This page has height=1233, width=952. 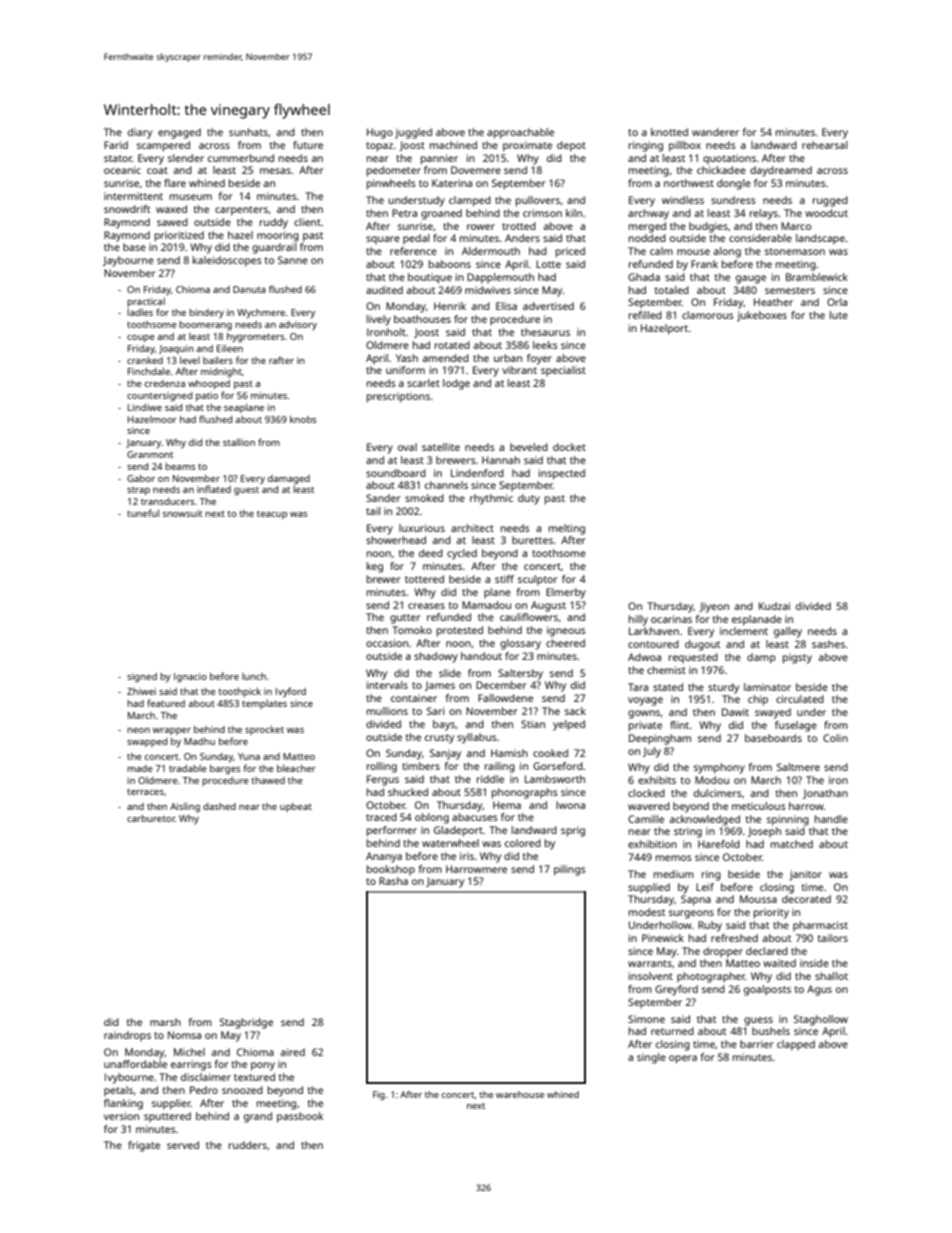 What do you see at coordinates (520, 1094) in the page?
I see `warehouse` at bounding box center [520, 1094].
